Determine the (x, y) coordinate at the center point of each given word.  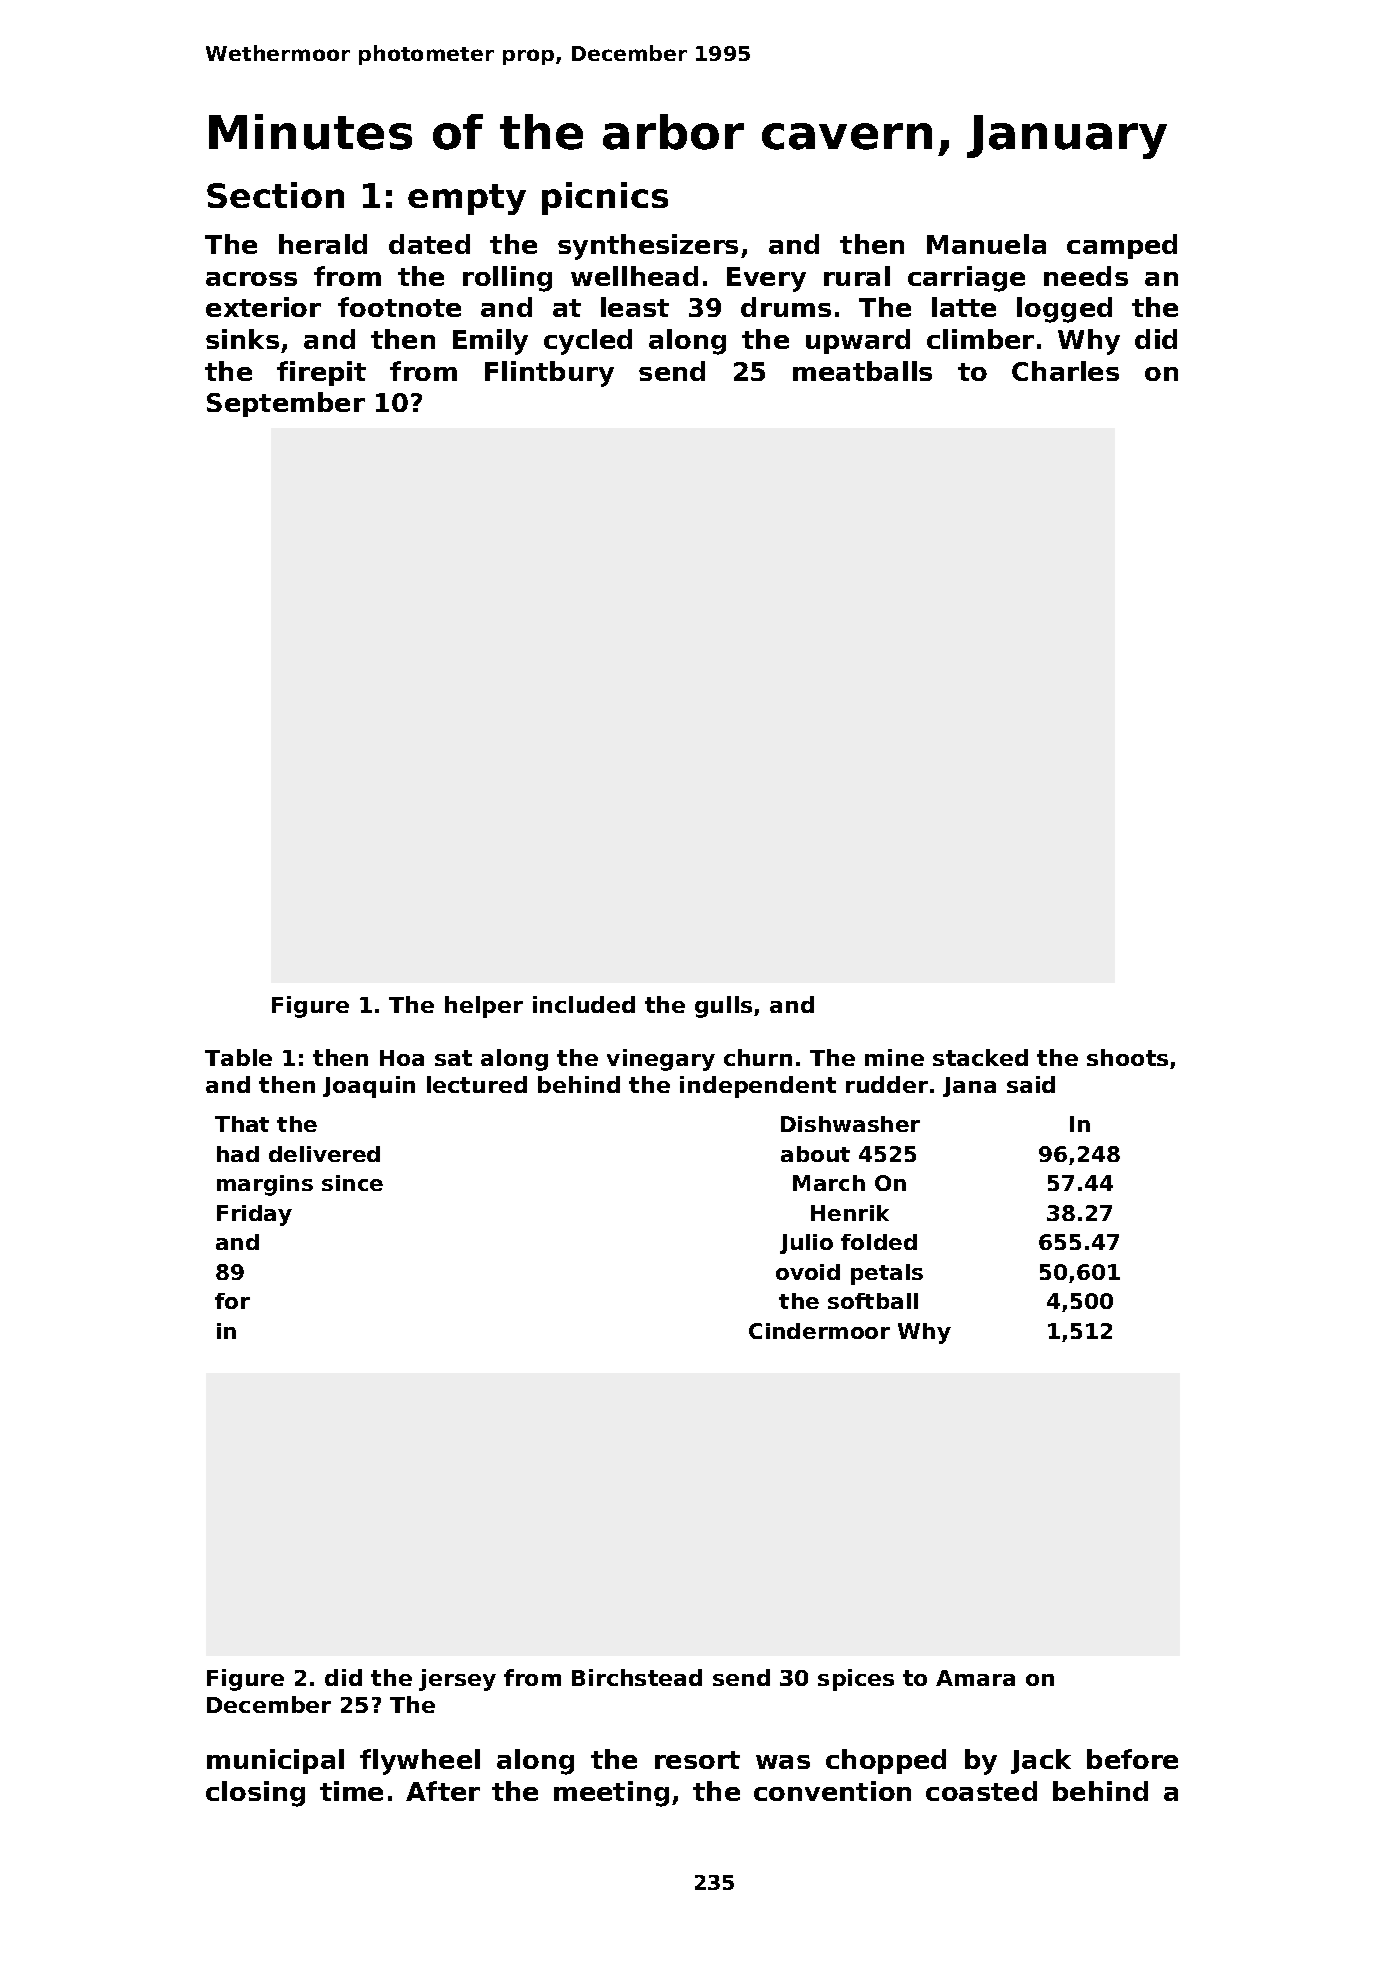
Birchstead (637, 1677)
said (1031, 1084)
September (286, 404)
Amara (975, 1678)
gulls (723, 1007)
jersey (457, 1680)
